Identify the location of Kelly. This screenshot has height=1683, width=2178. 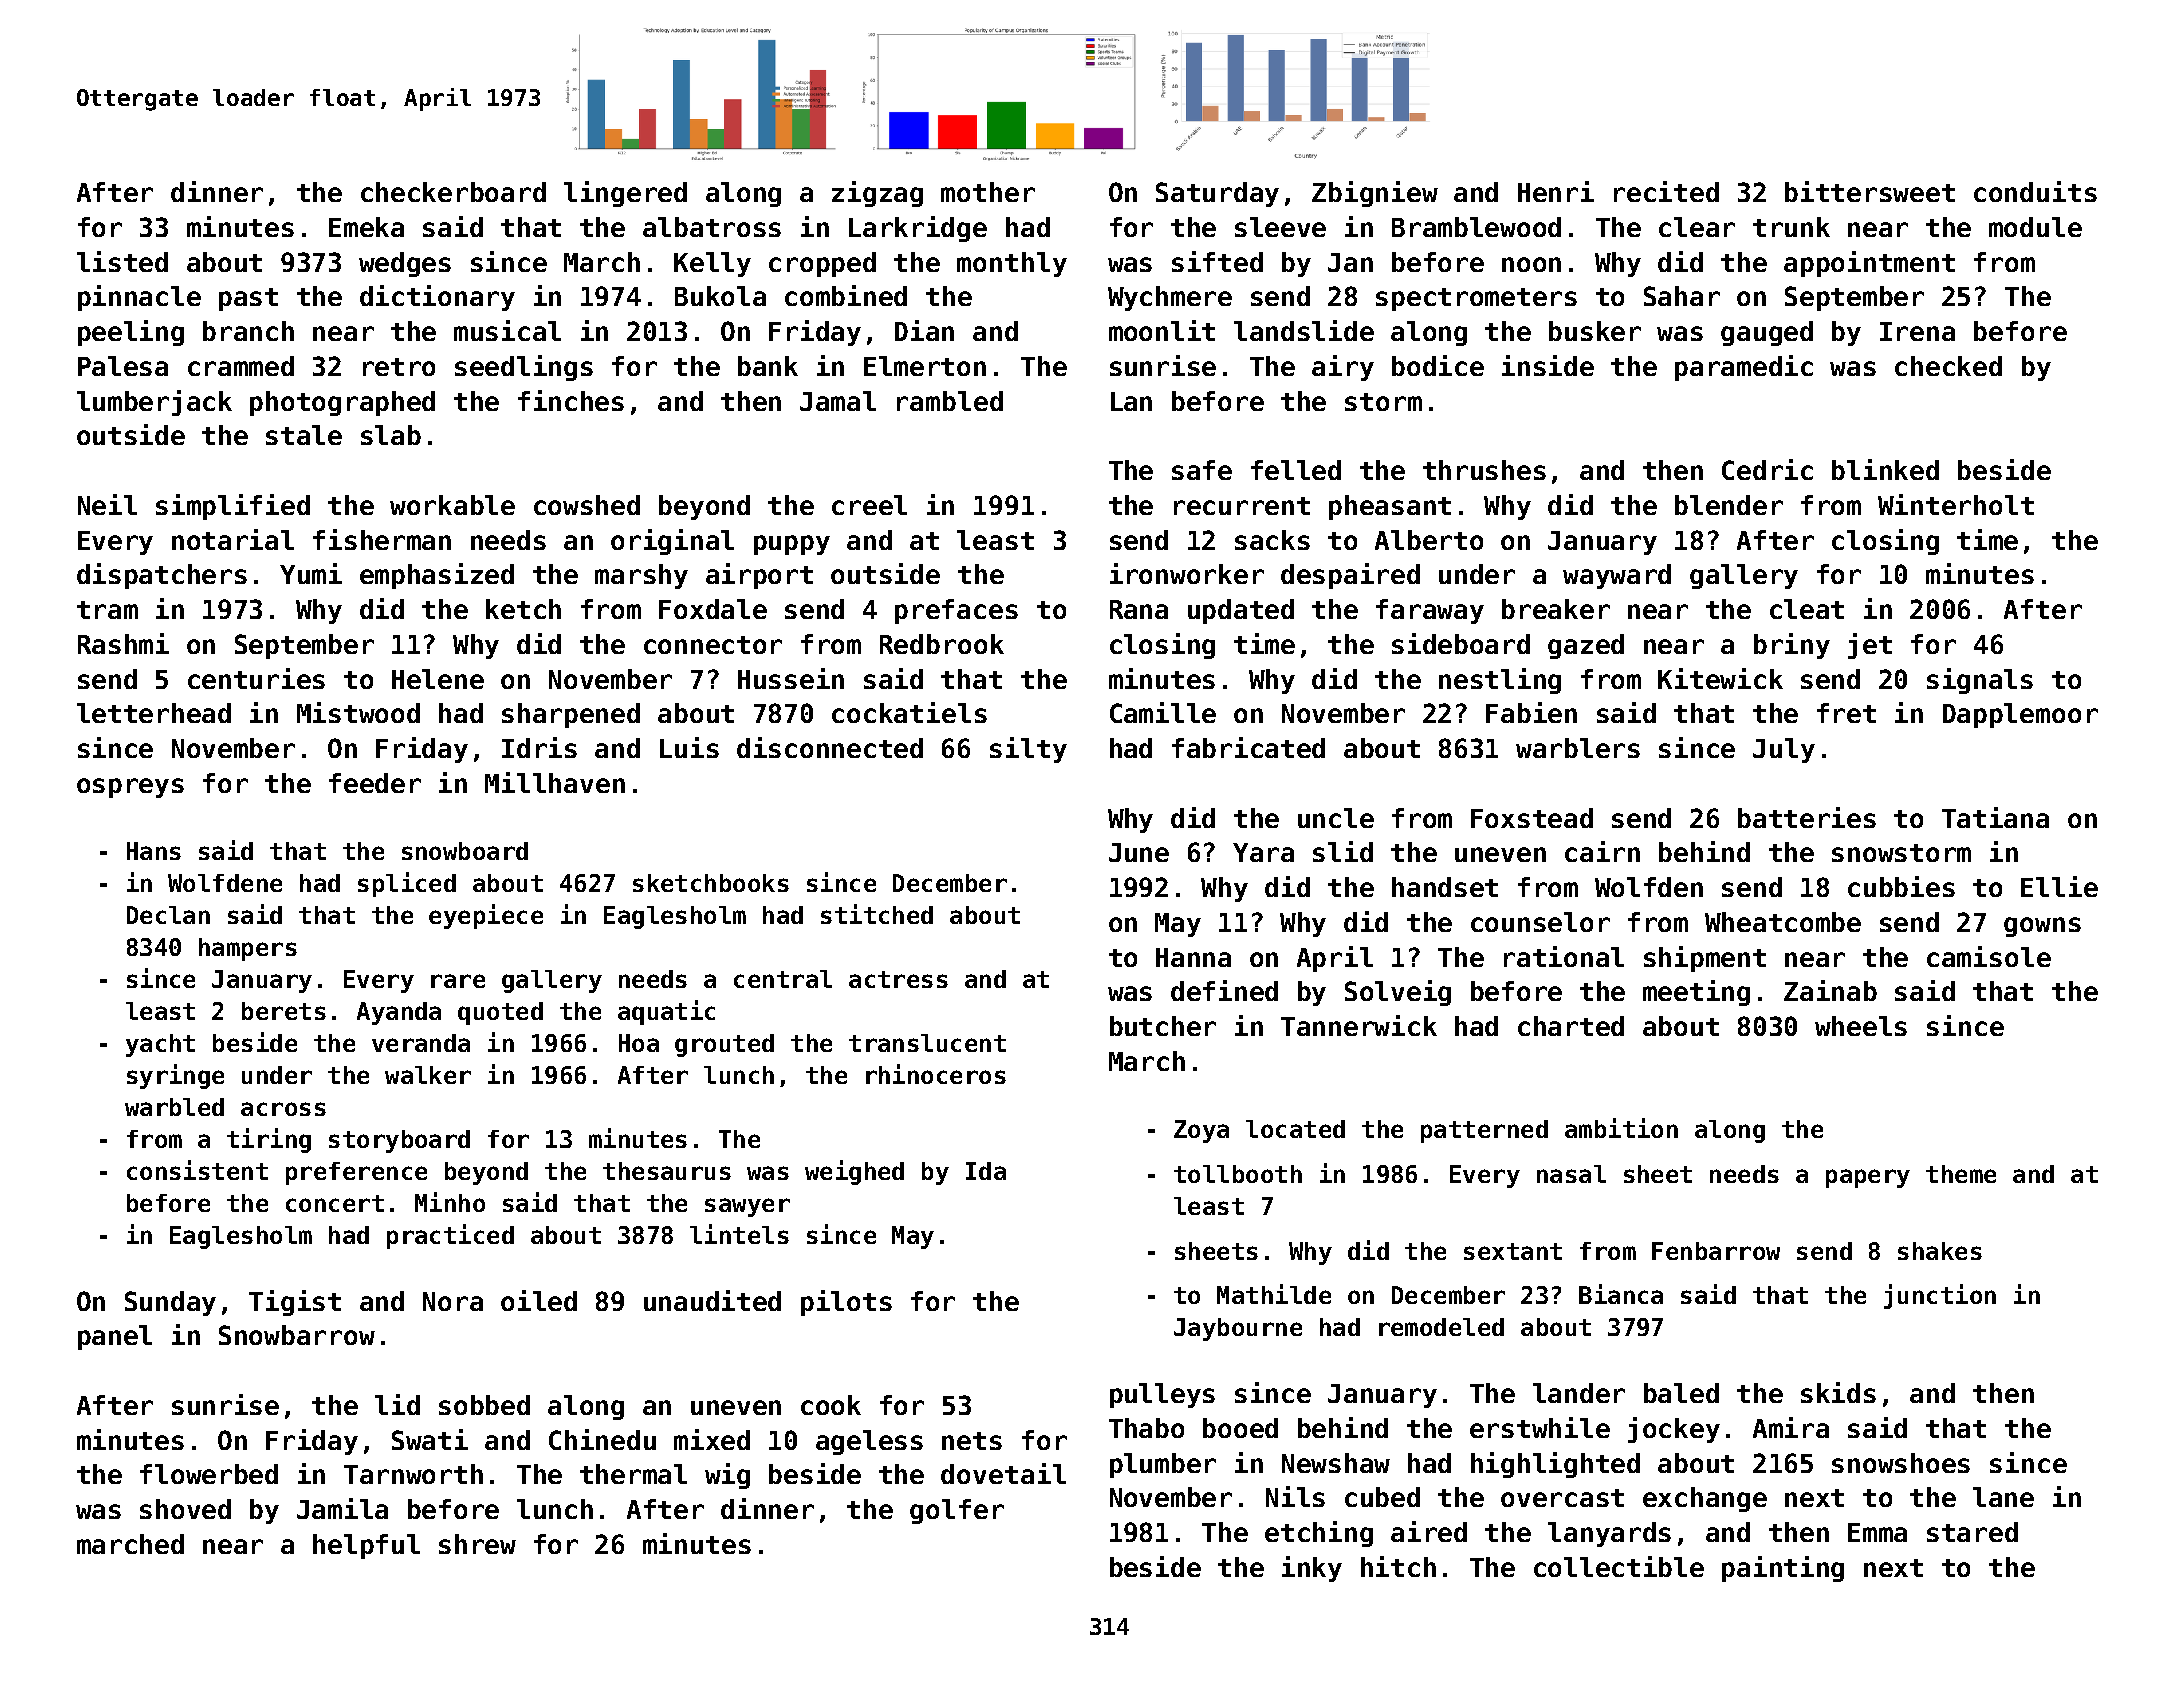
(712, 264).
